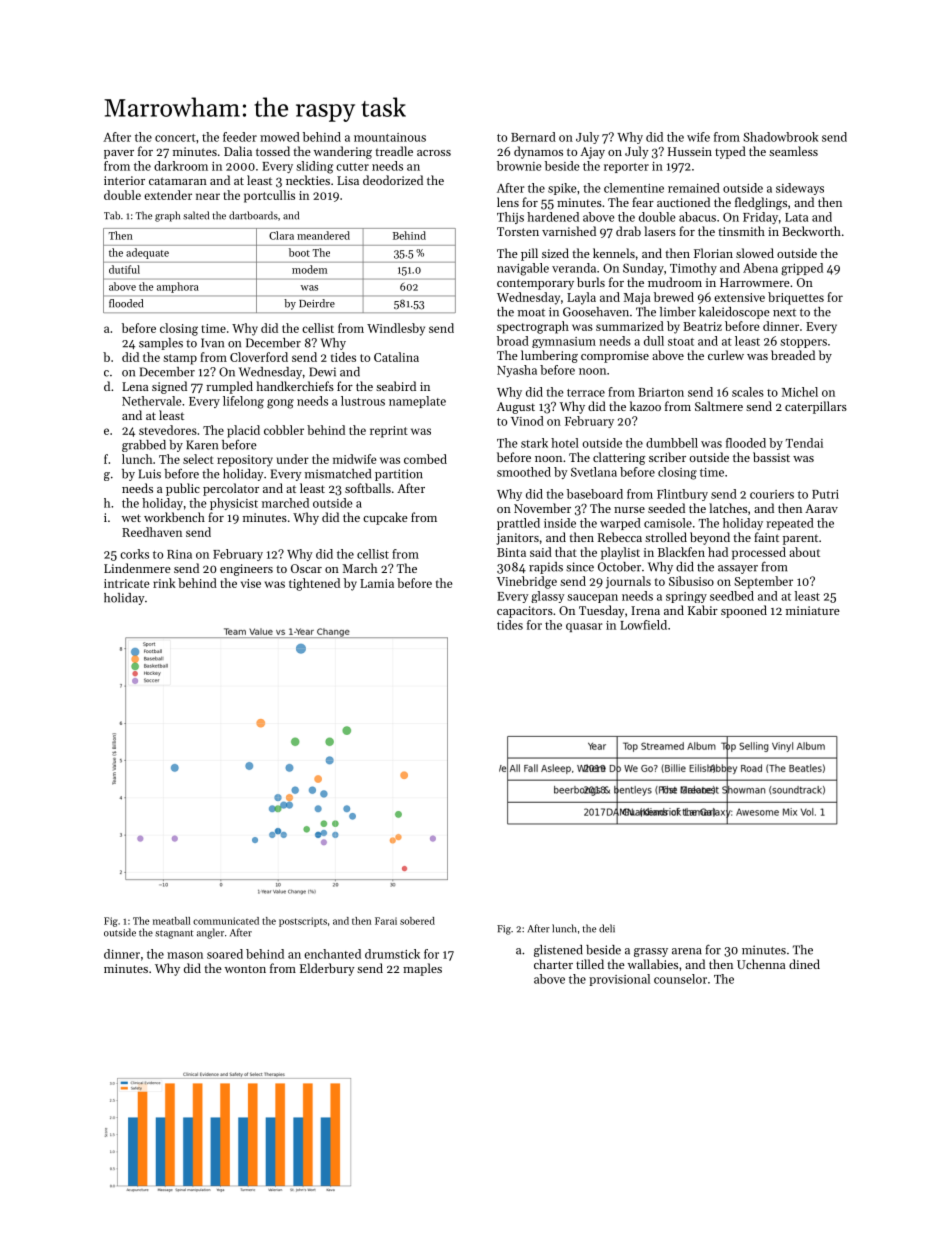 The image size is (952, 1233). What do you see at coordinates (761, 964) in the page?
I see `Uchenna` at bounding box center [761, 964].
